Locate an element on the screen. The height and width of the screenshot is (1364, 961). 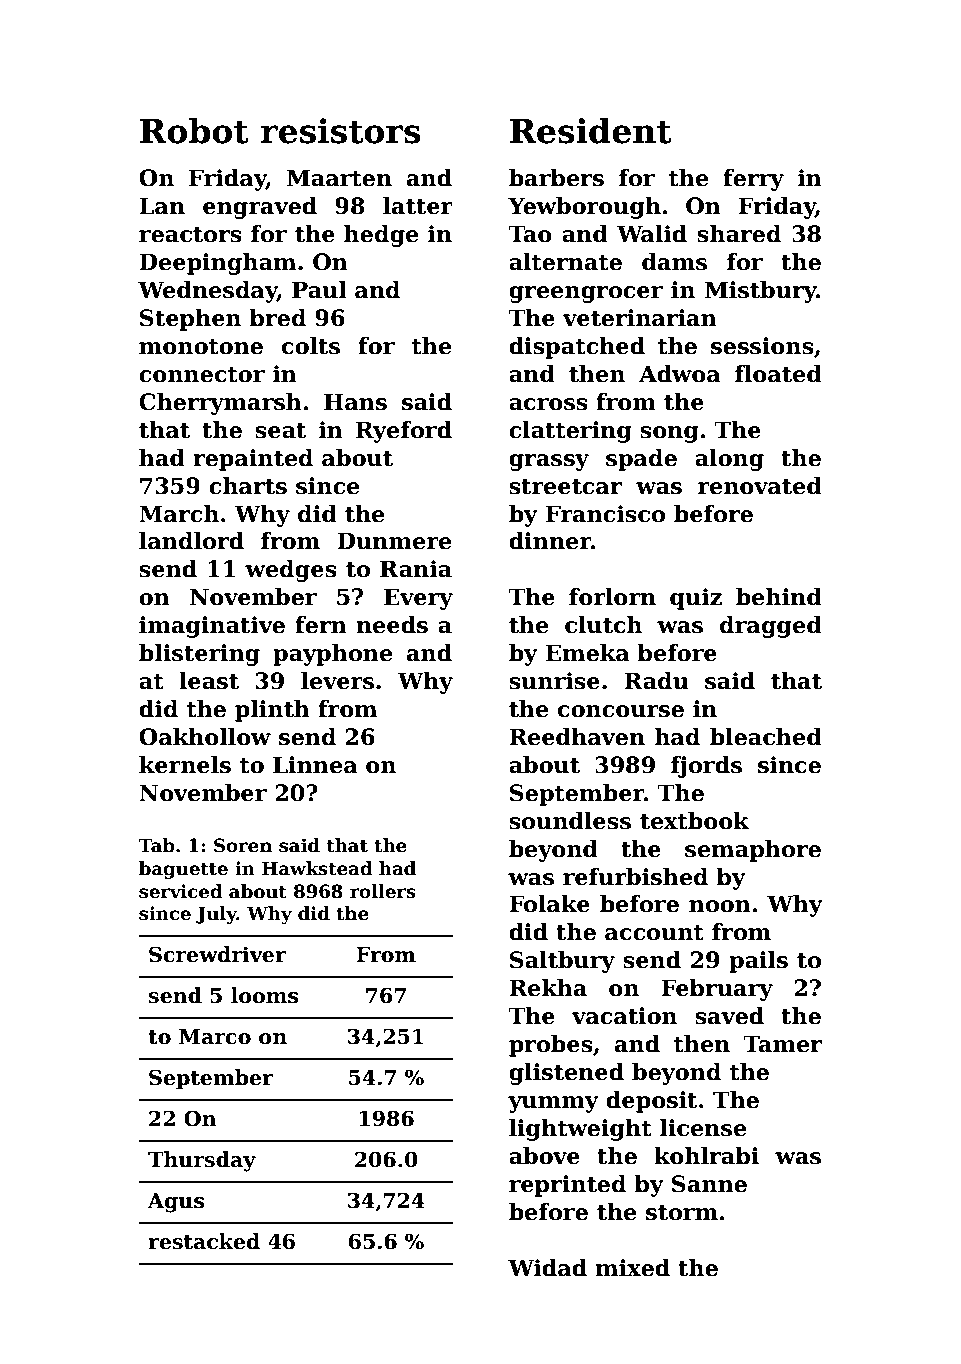
Ryeford is located at coordinates (404, 432).
